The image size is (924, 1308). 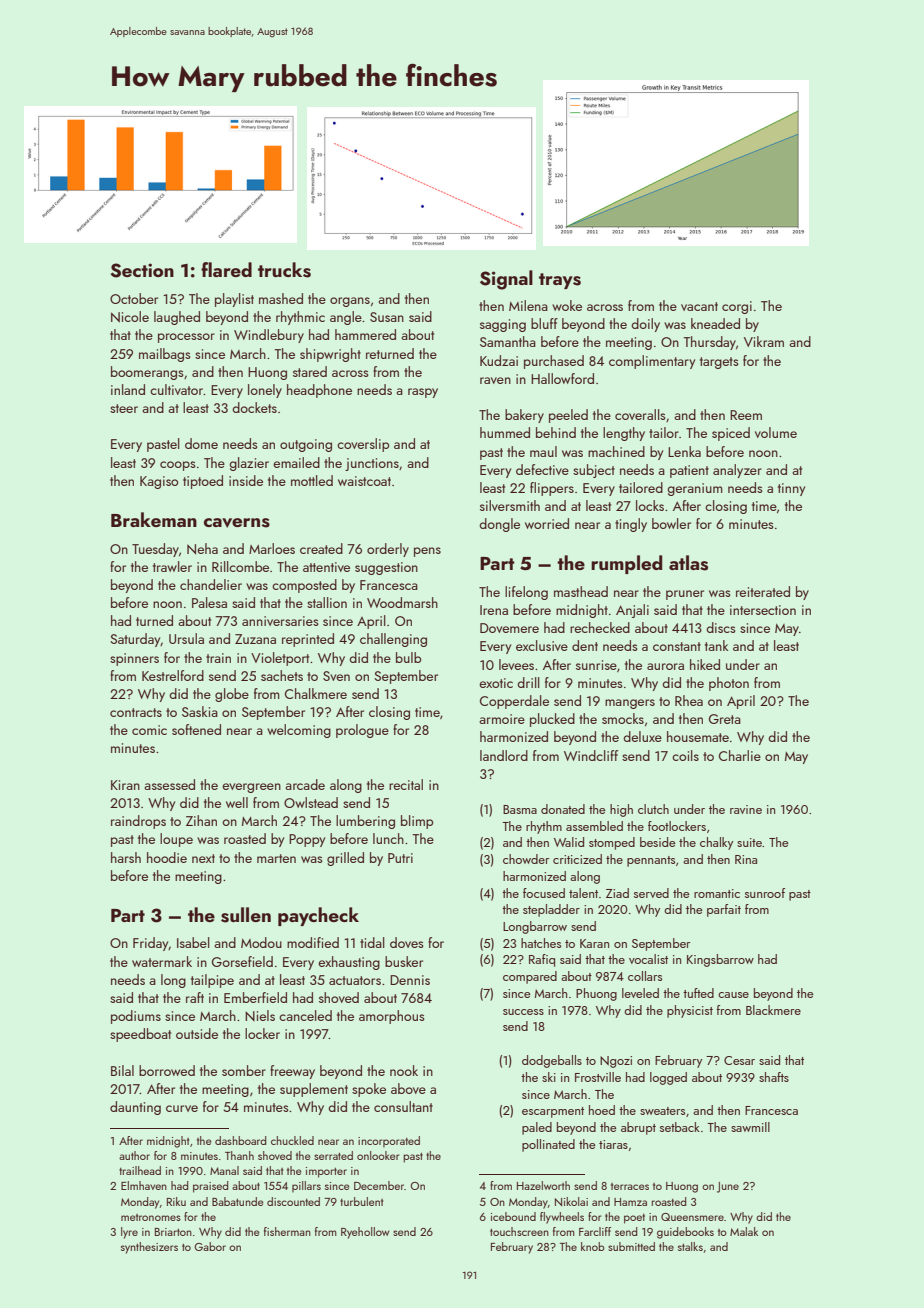 What do you see at coordinates (746, 809) in the document?
I see `ravine` at bounding box center [746, 809].
